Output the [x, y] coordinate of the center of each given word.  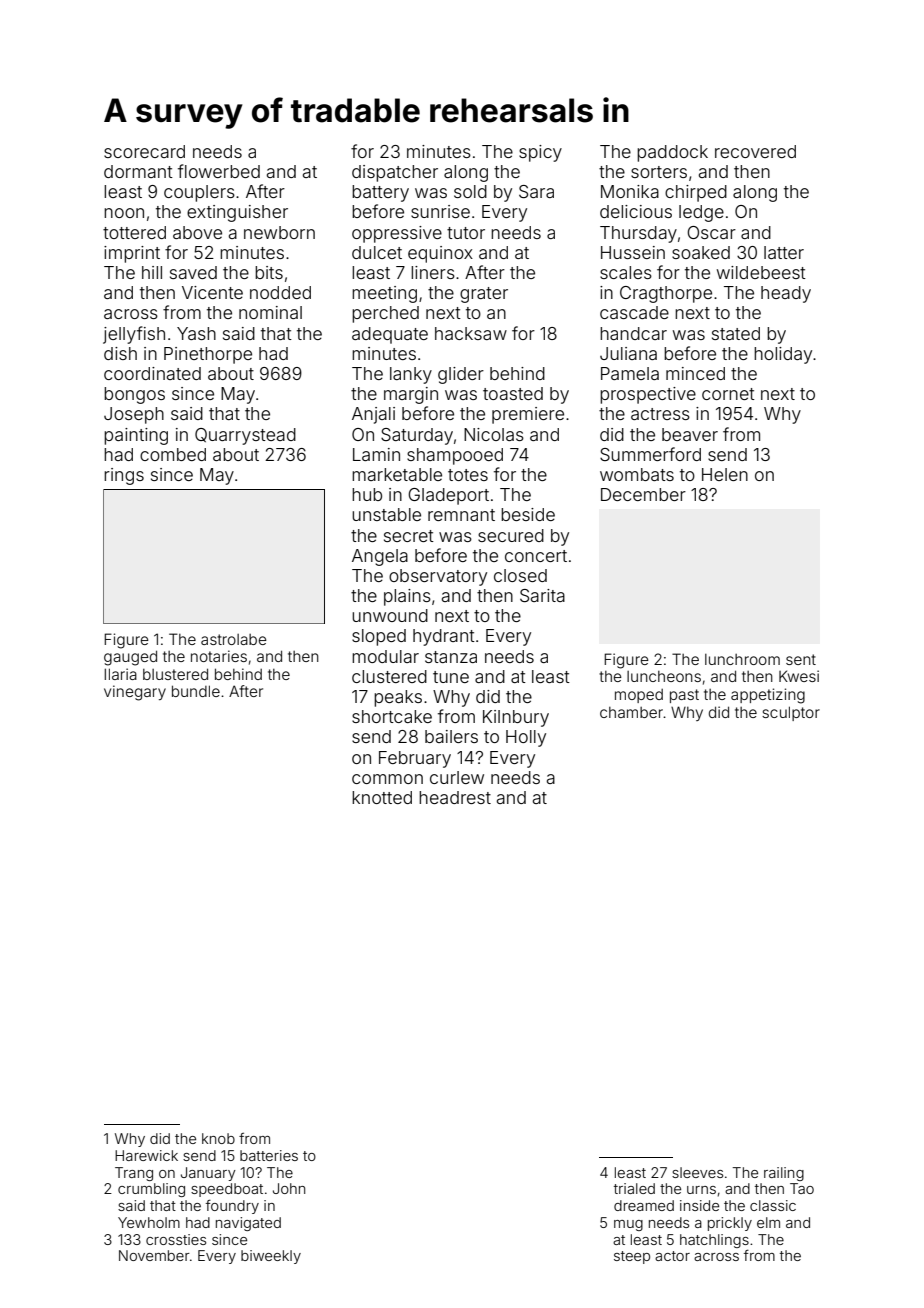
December [643, 494]
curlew [457, 777]
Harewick [146, 1155]
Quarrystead [245, 436]
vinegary [135, 693]
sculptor [791, 713]
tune [451, 677]
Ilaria [120, 674]
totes [468, 475]
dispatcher [395, 173]
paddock [672, 153]
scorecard [144, 151]
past [684, 696]
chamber [631, 712]
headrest [455, 797]
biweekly [271, 1257]
